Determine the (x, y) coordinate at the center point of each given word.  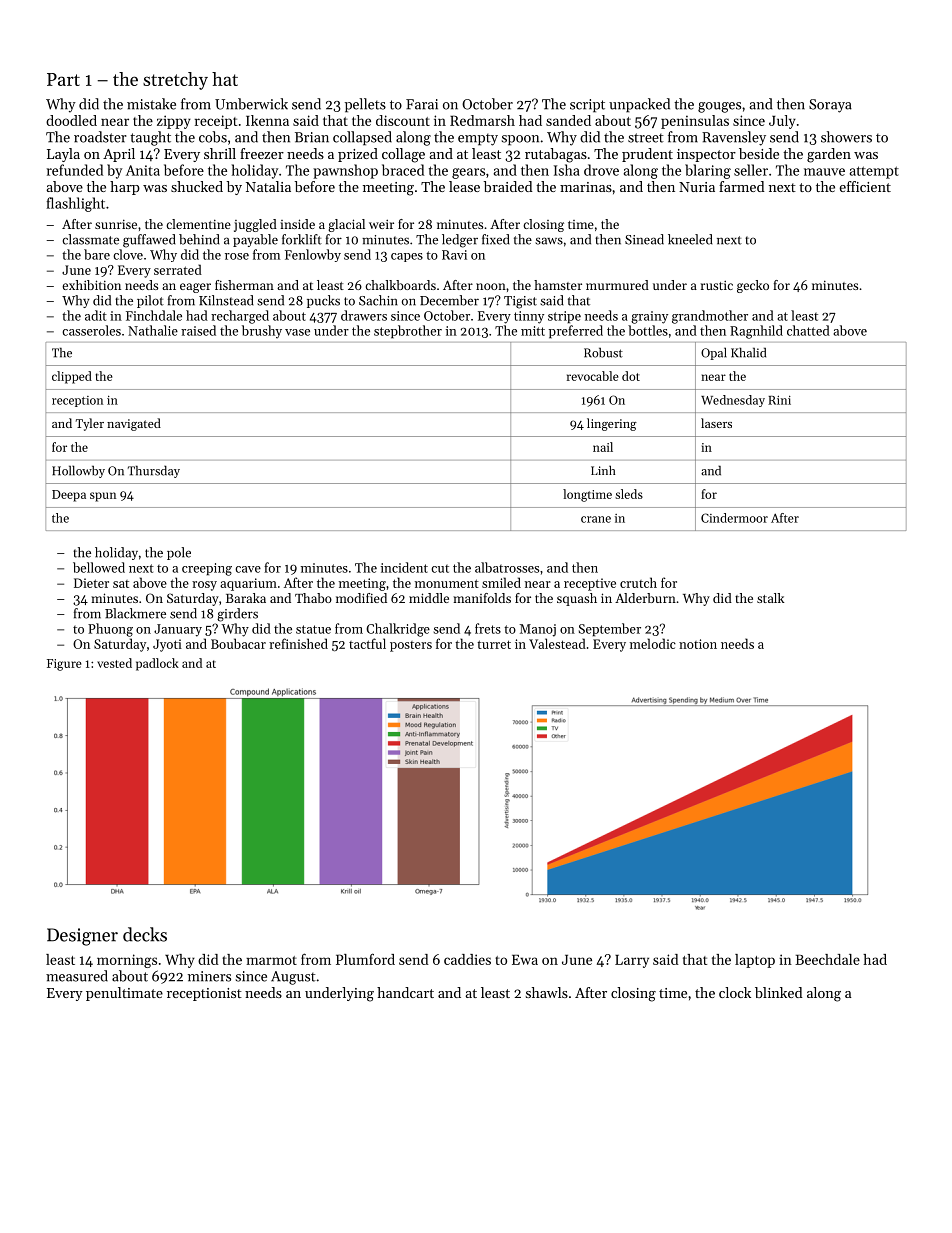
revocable (593, 376)
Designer (82, 937)
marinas (586, 187)
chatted (808, 330)
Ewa (525, 960)
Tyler (90, 424)
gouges (719, 107)
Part (63, 79)
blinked (779, 992)
